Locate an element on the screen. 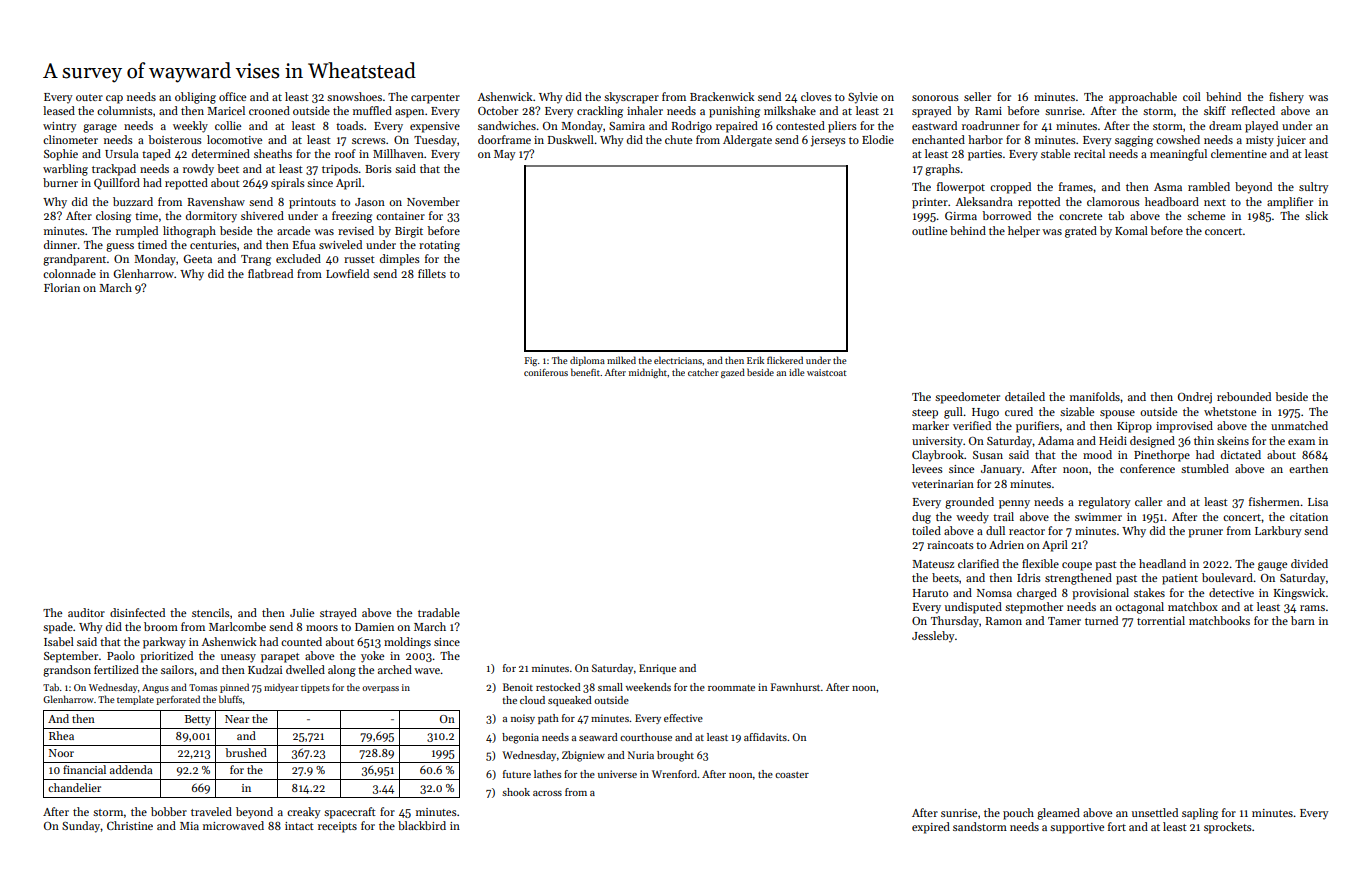 The height and width of the screenshot is (887, 1372). dug is located at coordinates (921, 518).
